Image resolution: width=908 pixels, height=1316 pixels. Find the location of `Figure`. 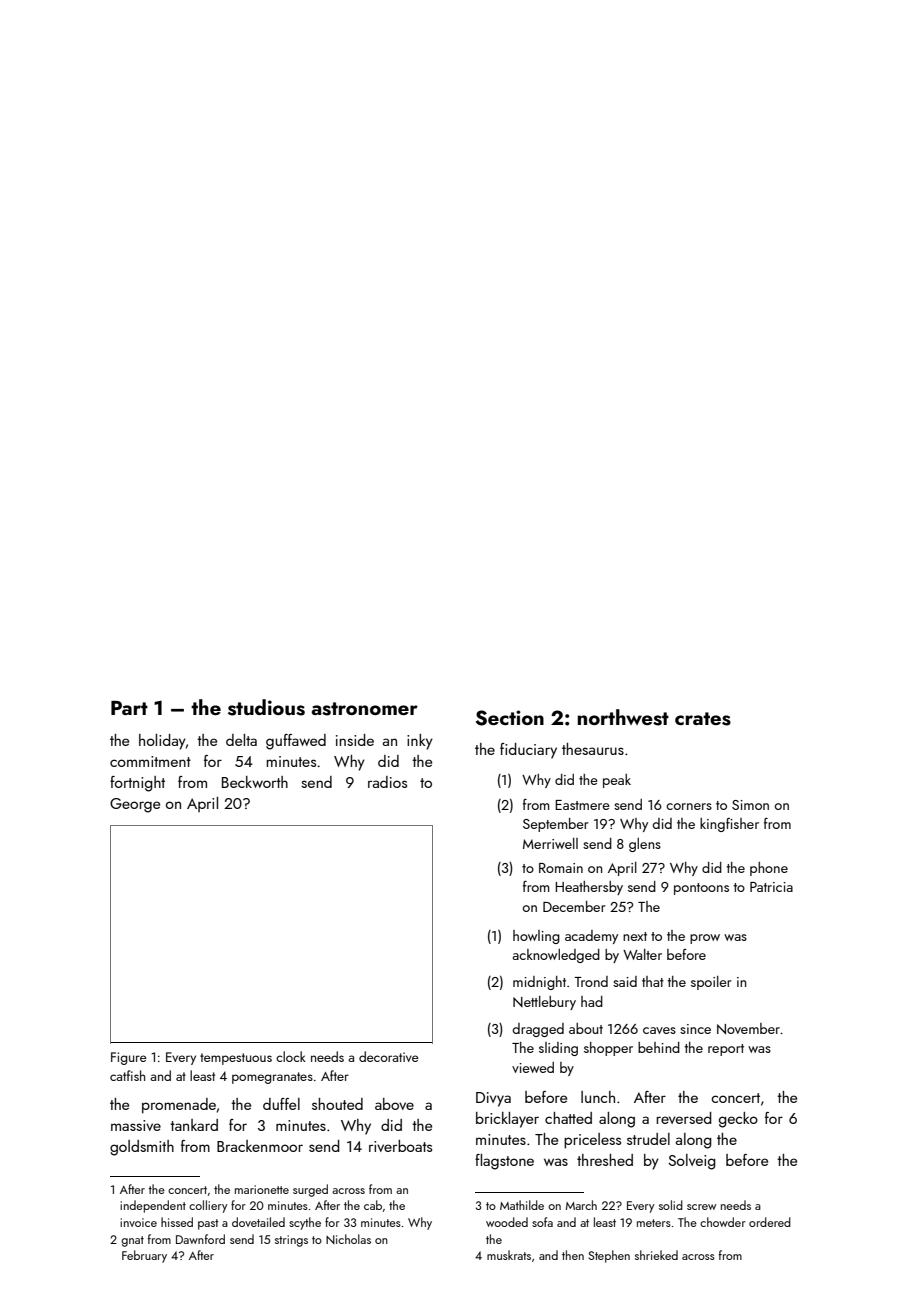

Figure is located at coordinates (129, 1058).
